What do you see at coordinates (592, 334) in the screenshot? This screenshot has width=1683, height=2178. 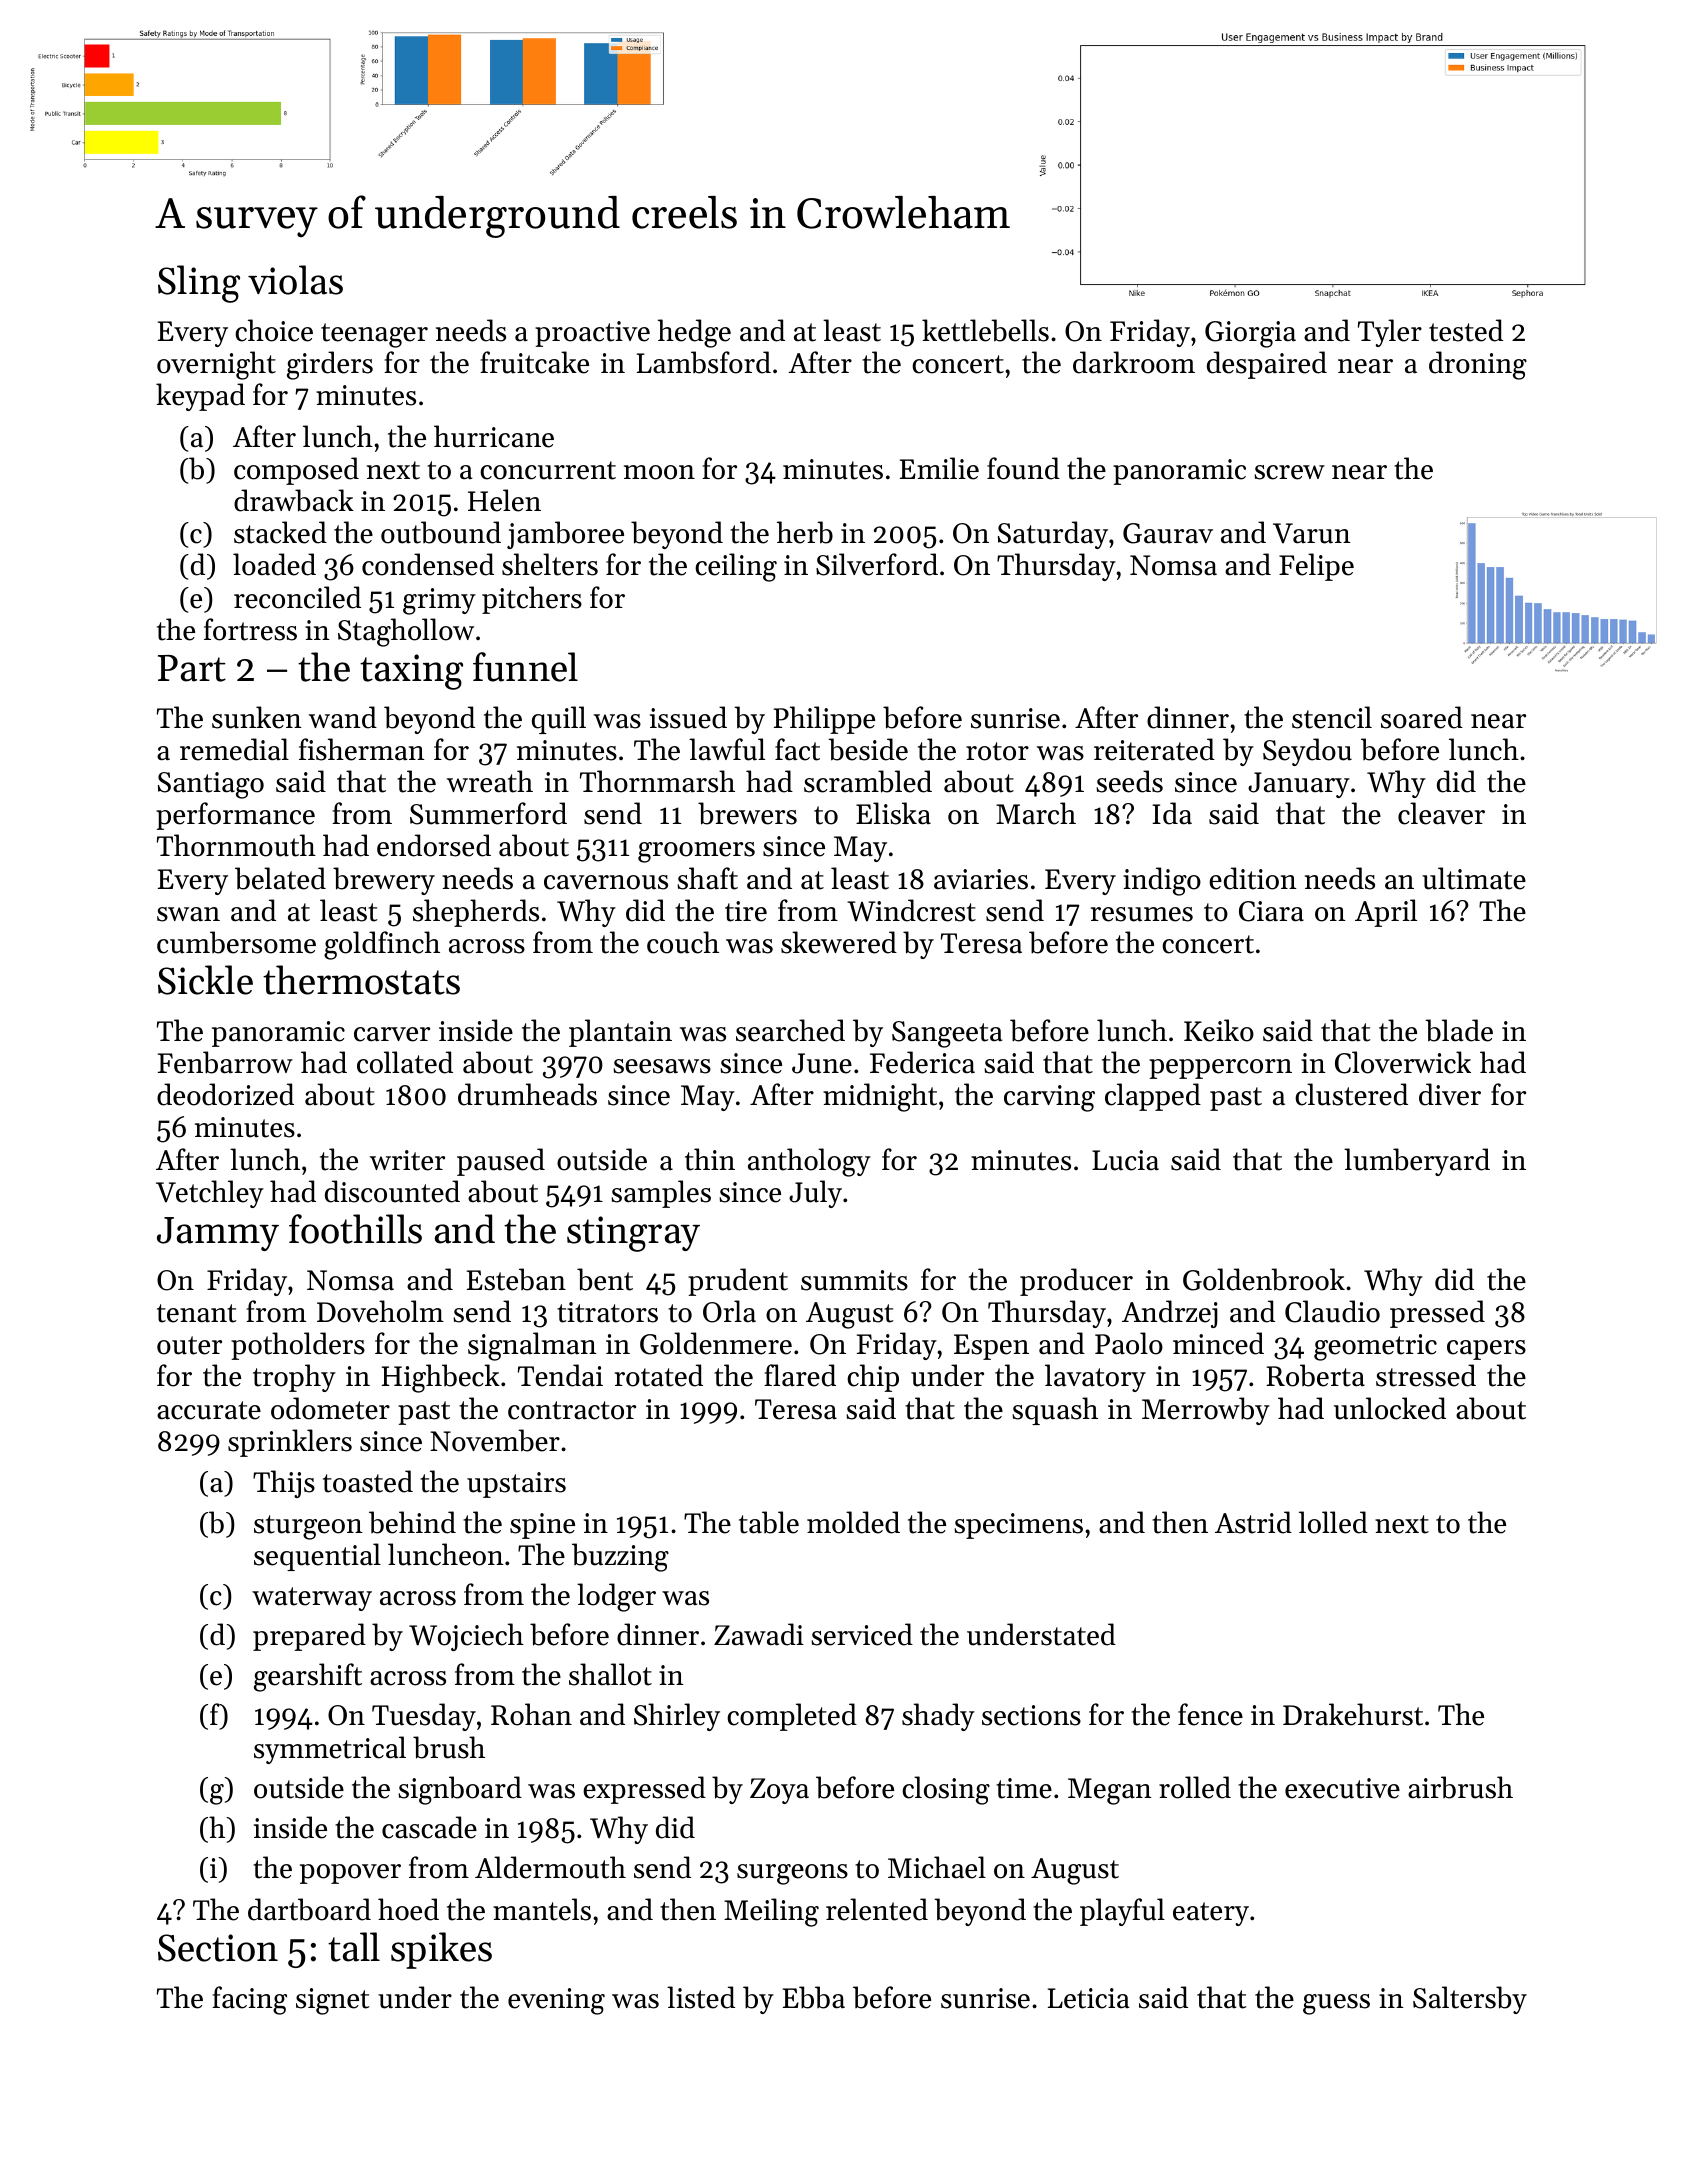 I see `proactive` at bounding box center [592, 334].
